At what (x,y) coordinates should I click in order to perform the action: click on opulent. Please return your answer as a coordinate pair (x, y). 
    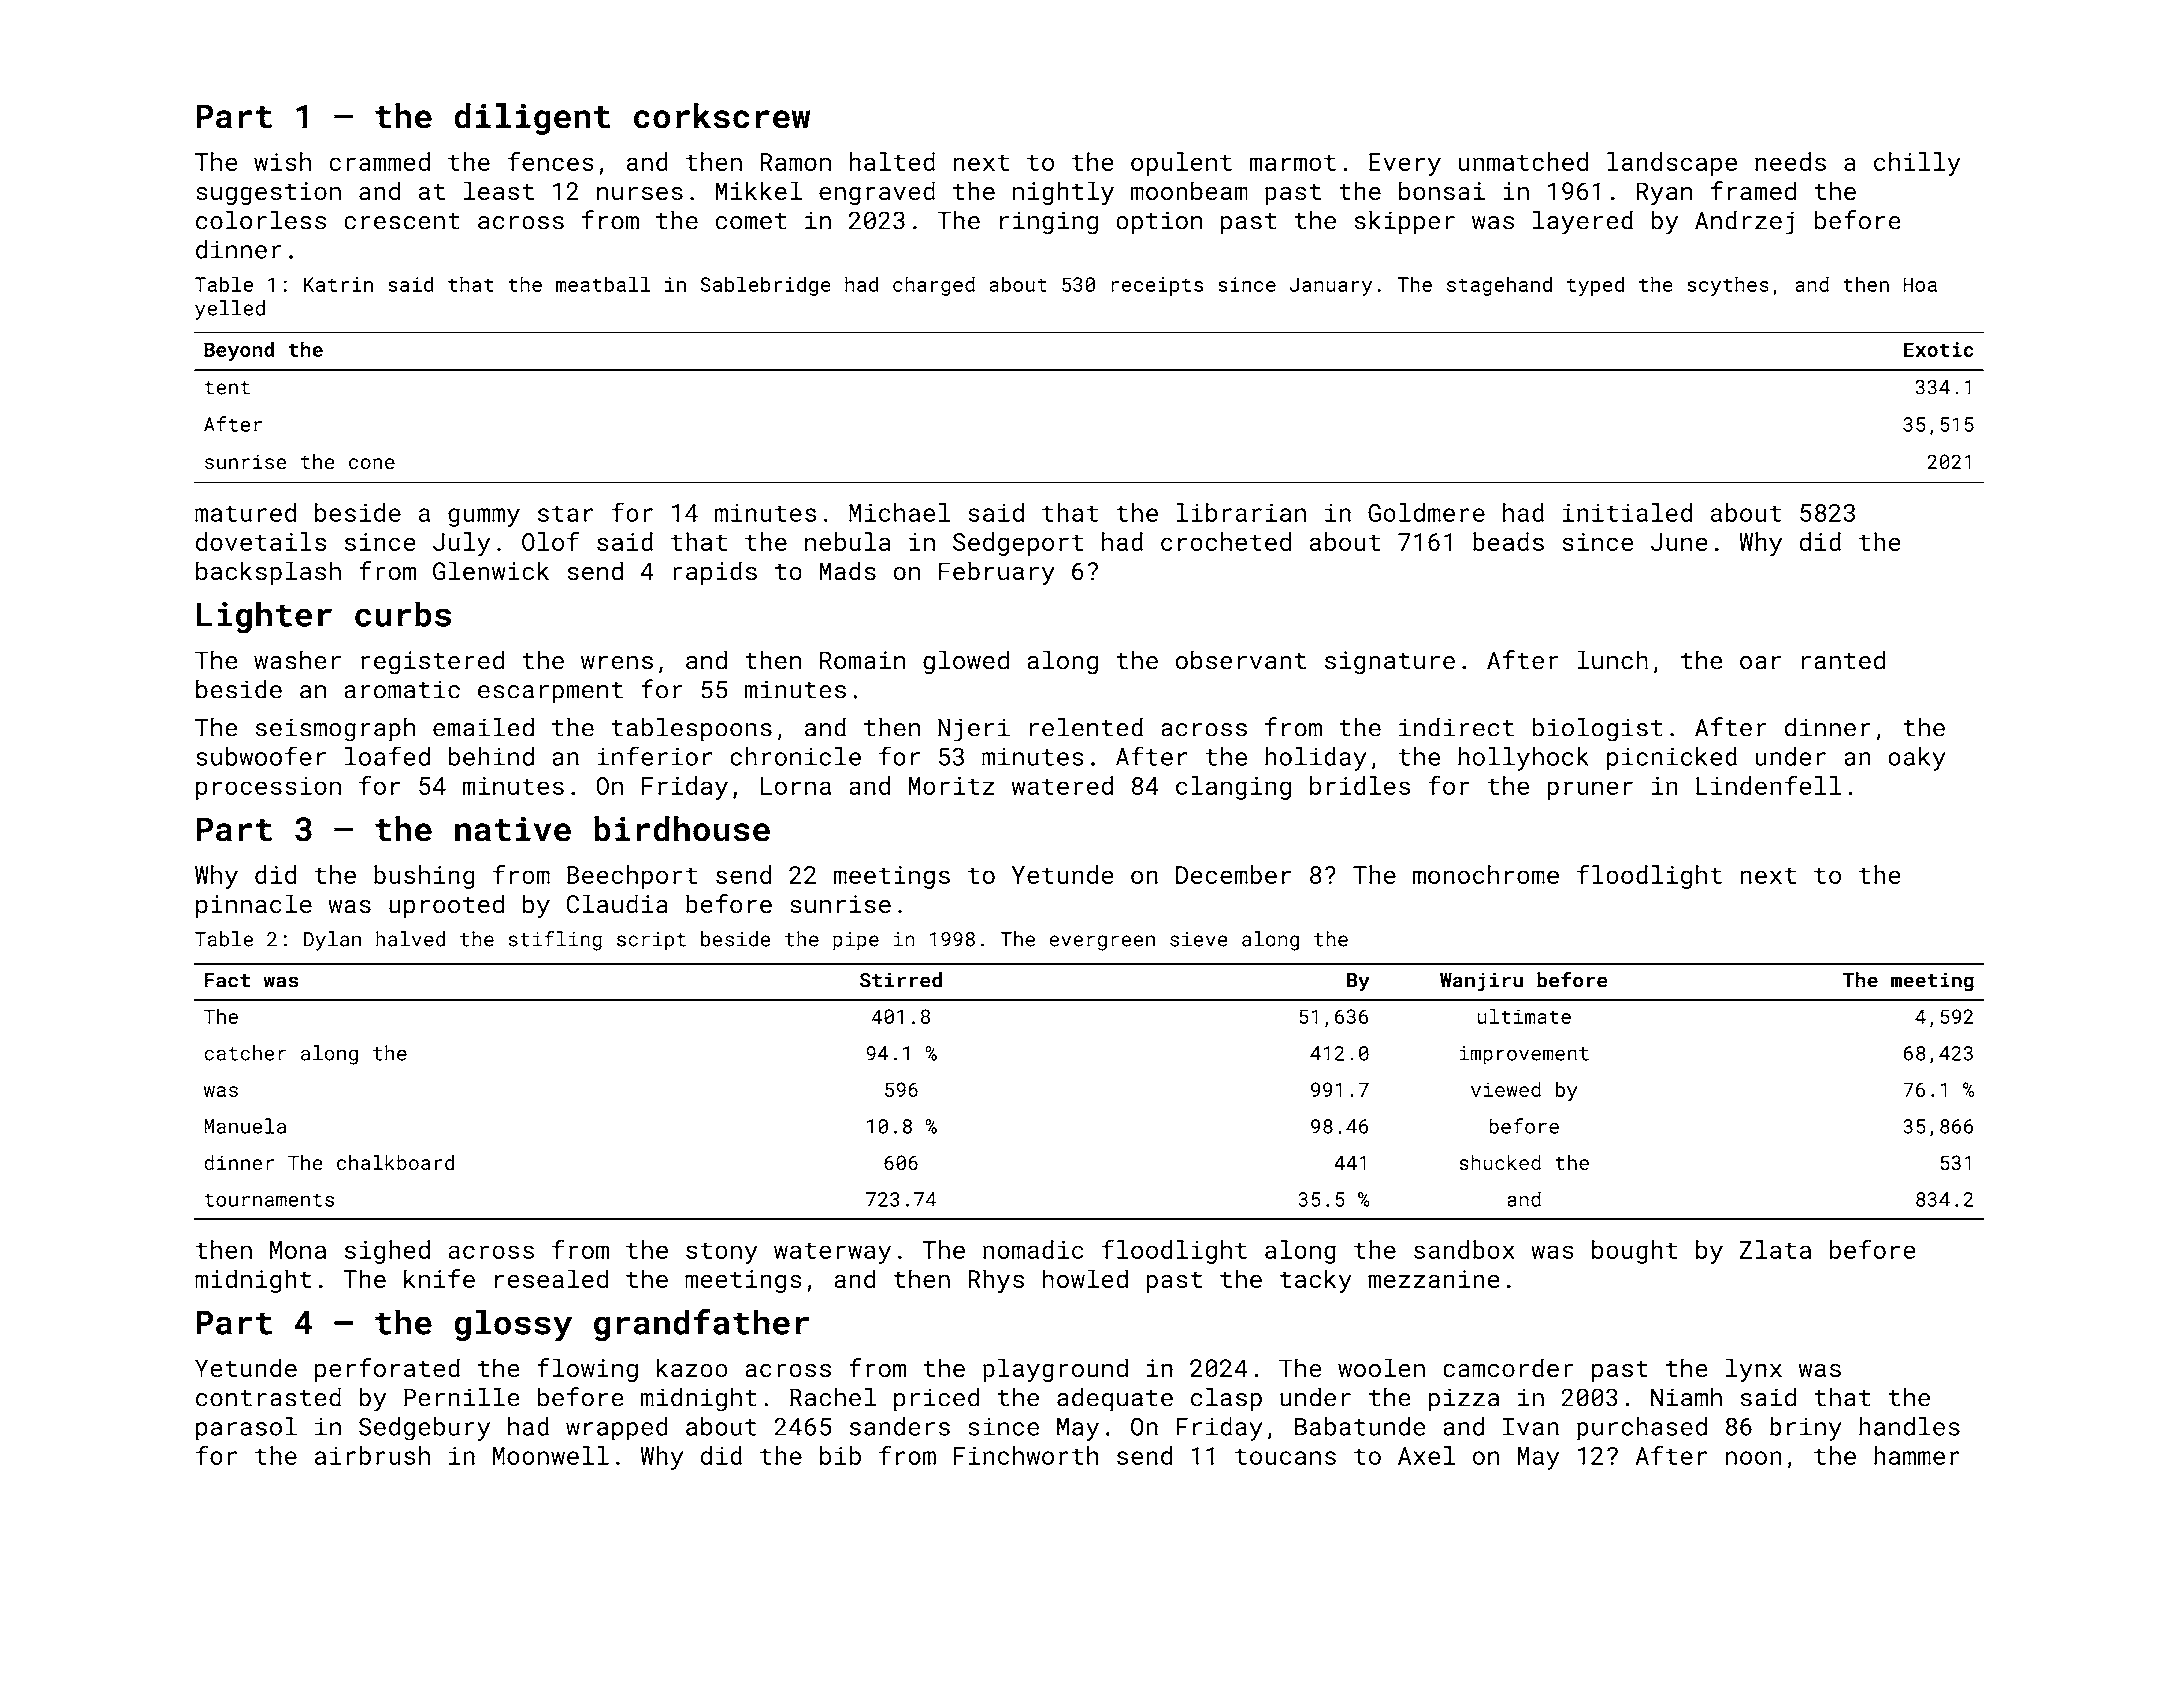
    Looking at the image, I should click on (1181, 164).
